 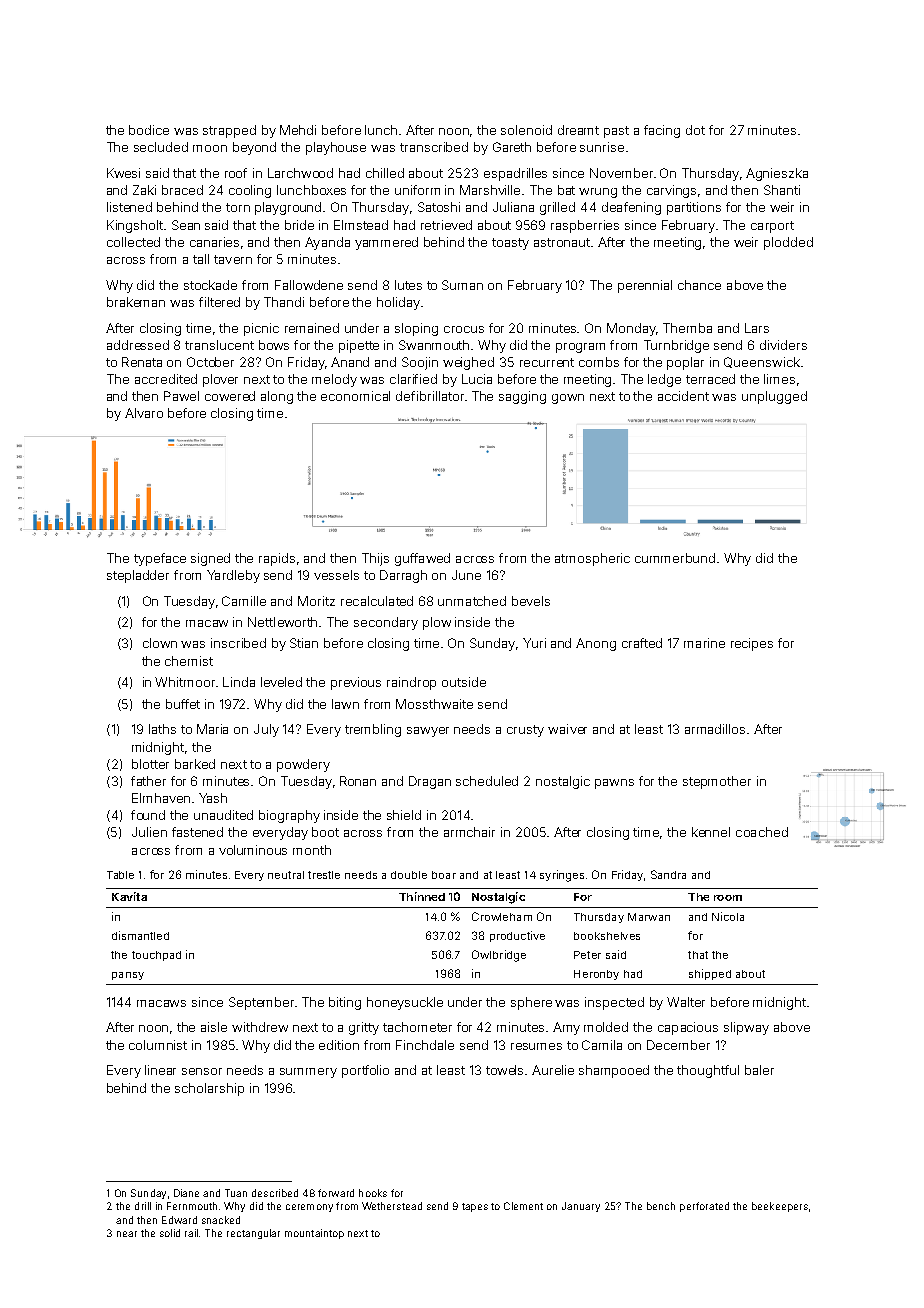 What do you see at coordinates (547, 362) in the page?
I see `recurrent` at bounding box center [547, 362].
